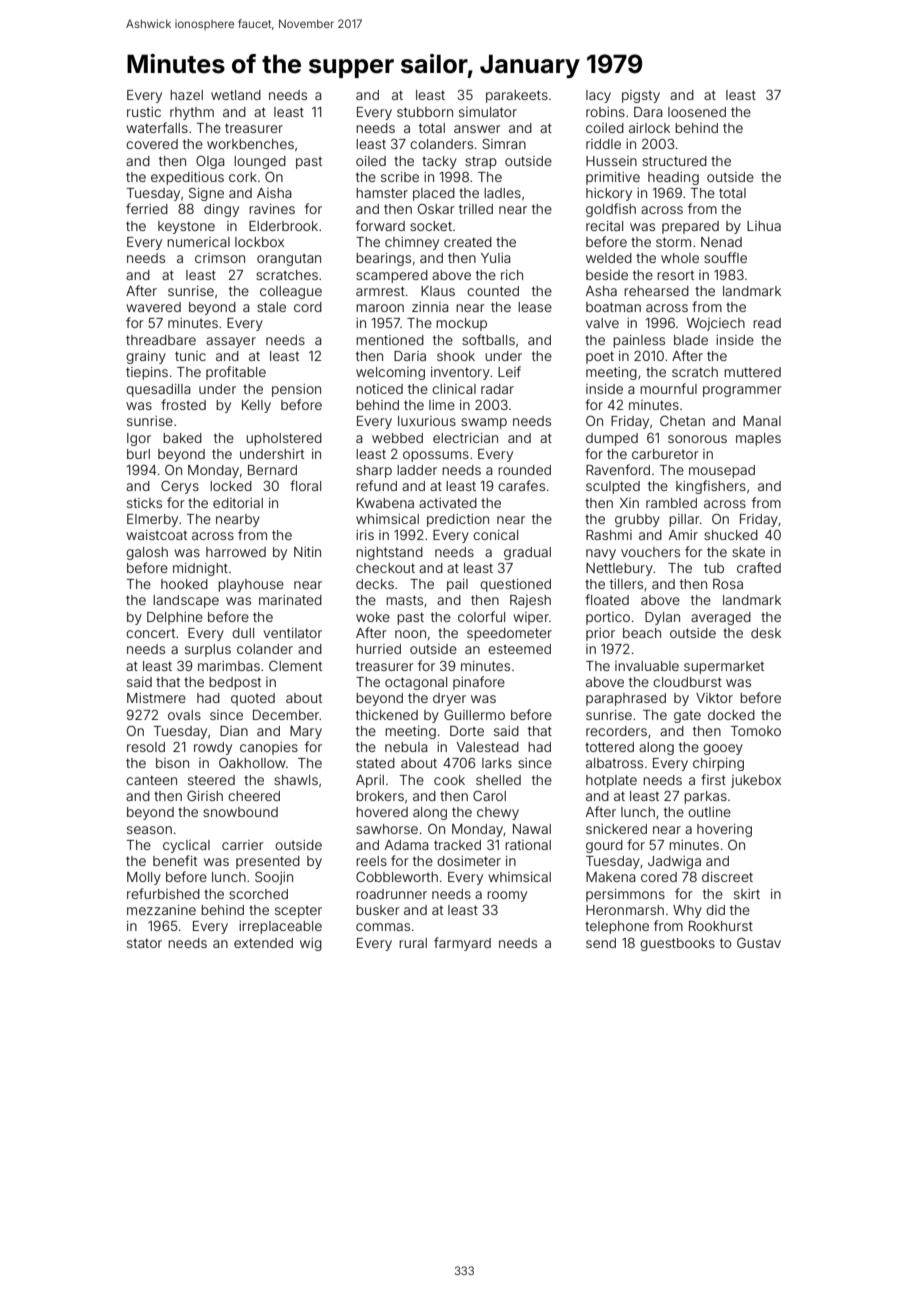 This screenshot has height=1316, width=908. I want to click on noticed, so click(379, 389).
